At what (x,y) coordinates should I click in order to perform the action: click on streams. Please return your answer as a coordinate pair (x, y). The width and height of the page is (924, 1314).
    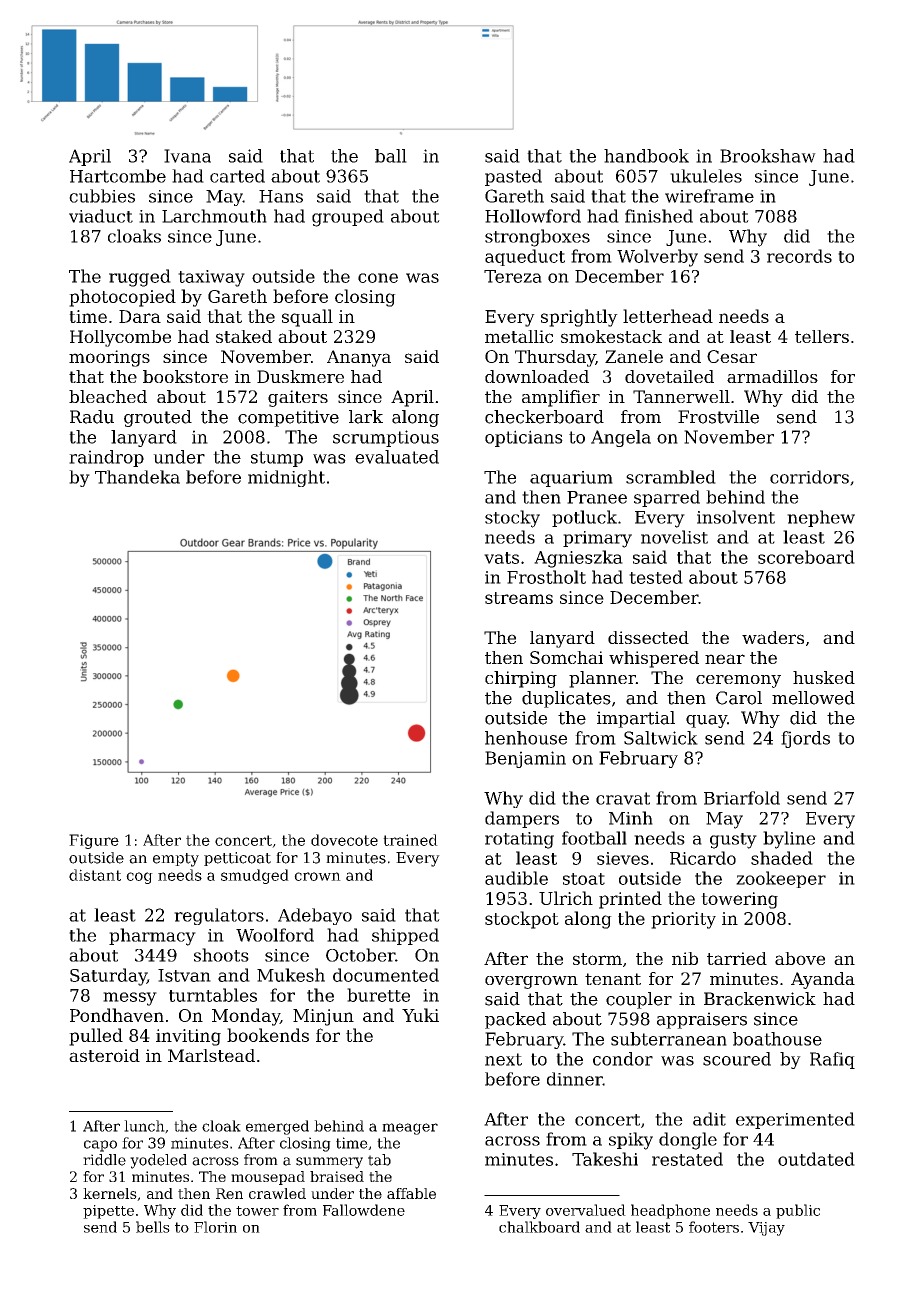
    Looking at the image, I should click on (519, 598).
